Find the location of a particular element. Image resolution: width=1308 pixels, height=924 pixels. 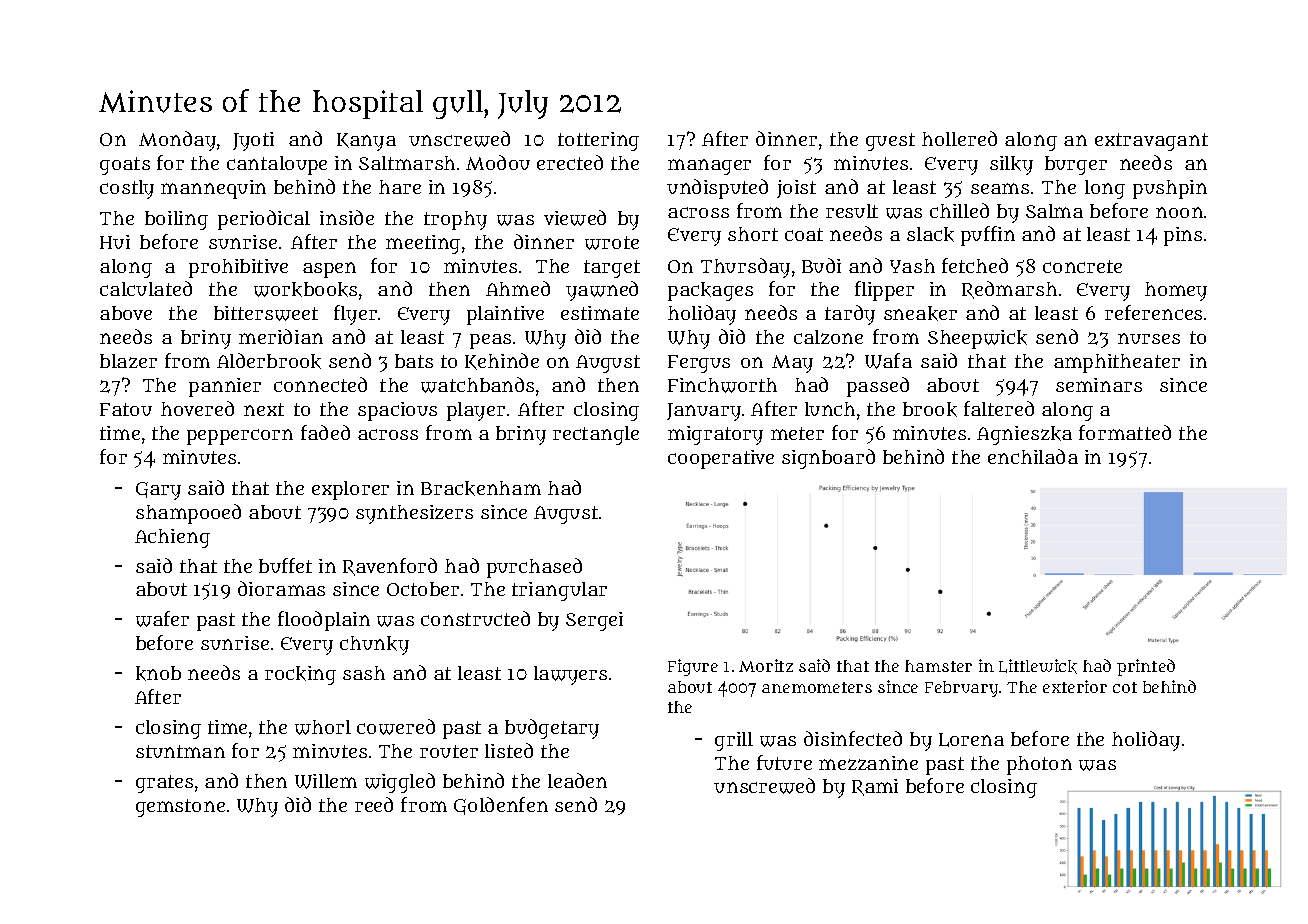

trophy is located at coordinates (455, 220).
